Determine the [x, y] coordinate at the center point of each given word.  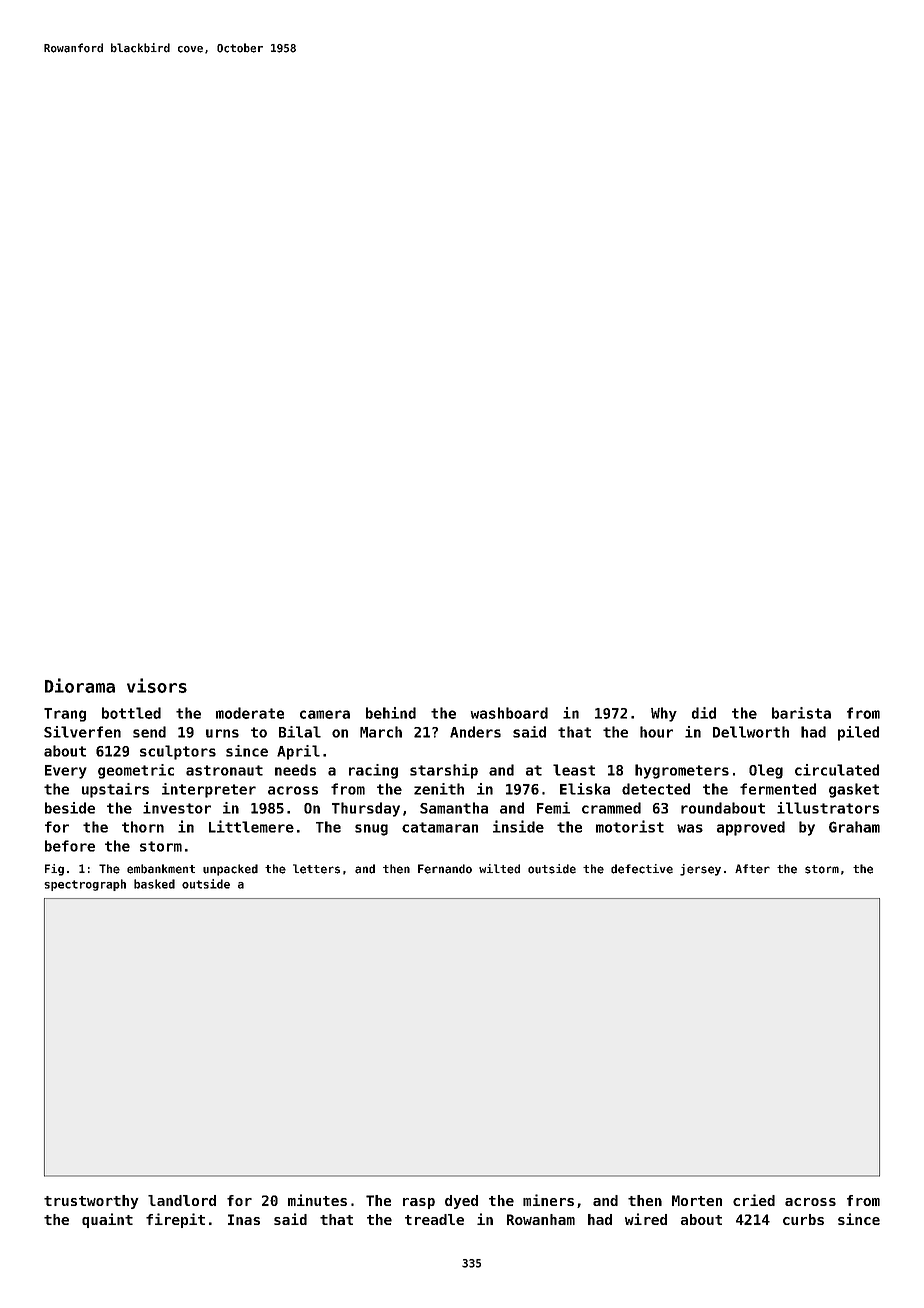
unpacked [230, 870]
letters [316, 869]
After [752, 869]
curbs [803, 1219]
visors [157, 685]
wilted [499, 869]
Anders [475, 732]
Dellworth [751, 732]
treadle [434, 1219]
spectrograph [85, 885]
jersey [700, 870]
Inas [244, 1219]
